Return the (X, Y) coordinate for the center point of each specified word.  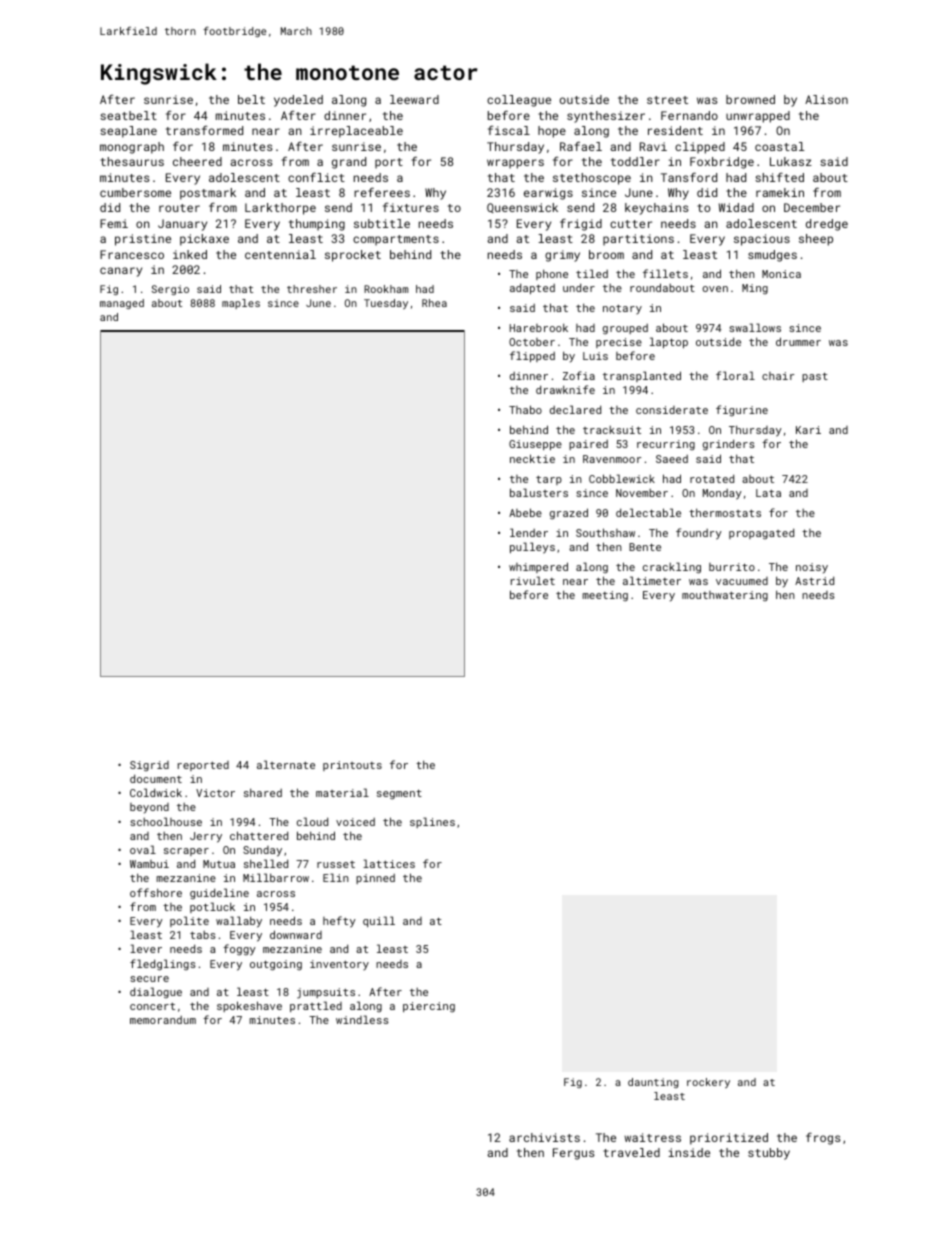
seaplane (128, 132)
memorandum (163, 1020)
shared (263, 792)
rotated (712, 478)
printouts (352, 766)
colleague (519, 101)
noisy (812, 568)
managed (122, 304)
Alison (826, 99)
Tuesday (386, 304)
